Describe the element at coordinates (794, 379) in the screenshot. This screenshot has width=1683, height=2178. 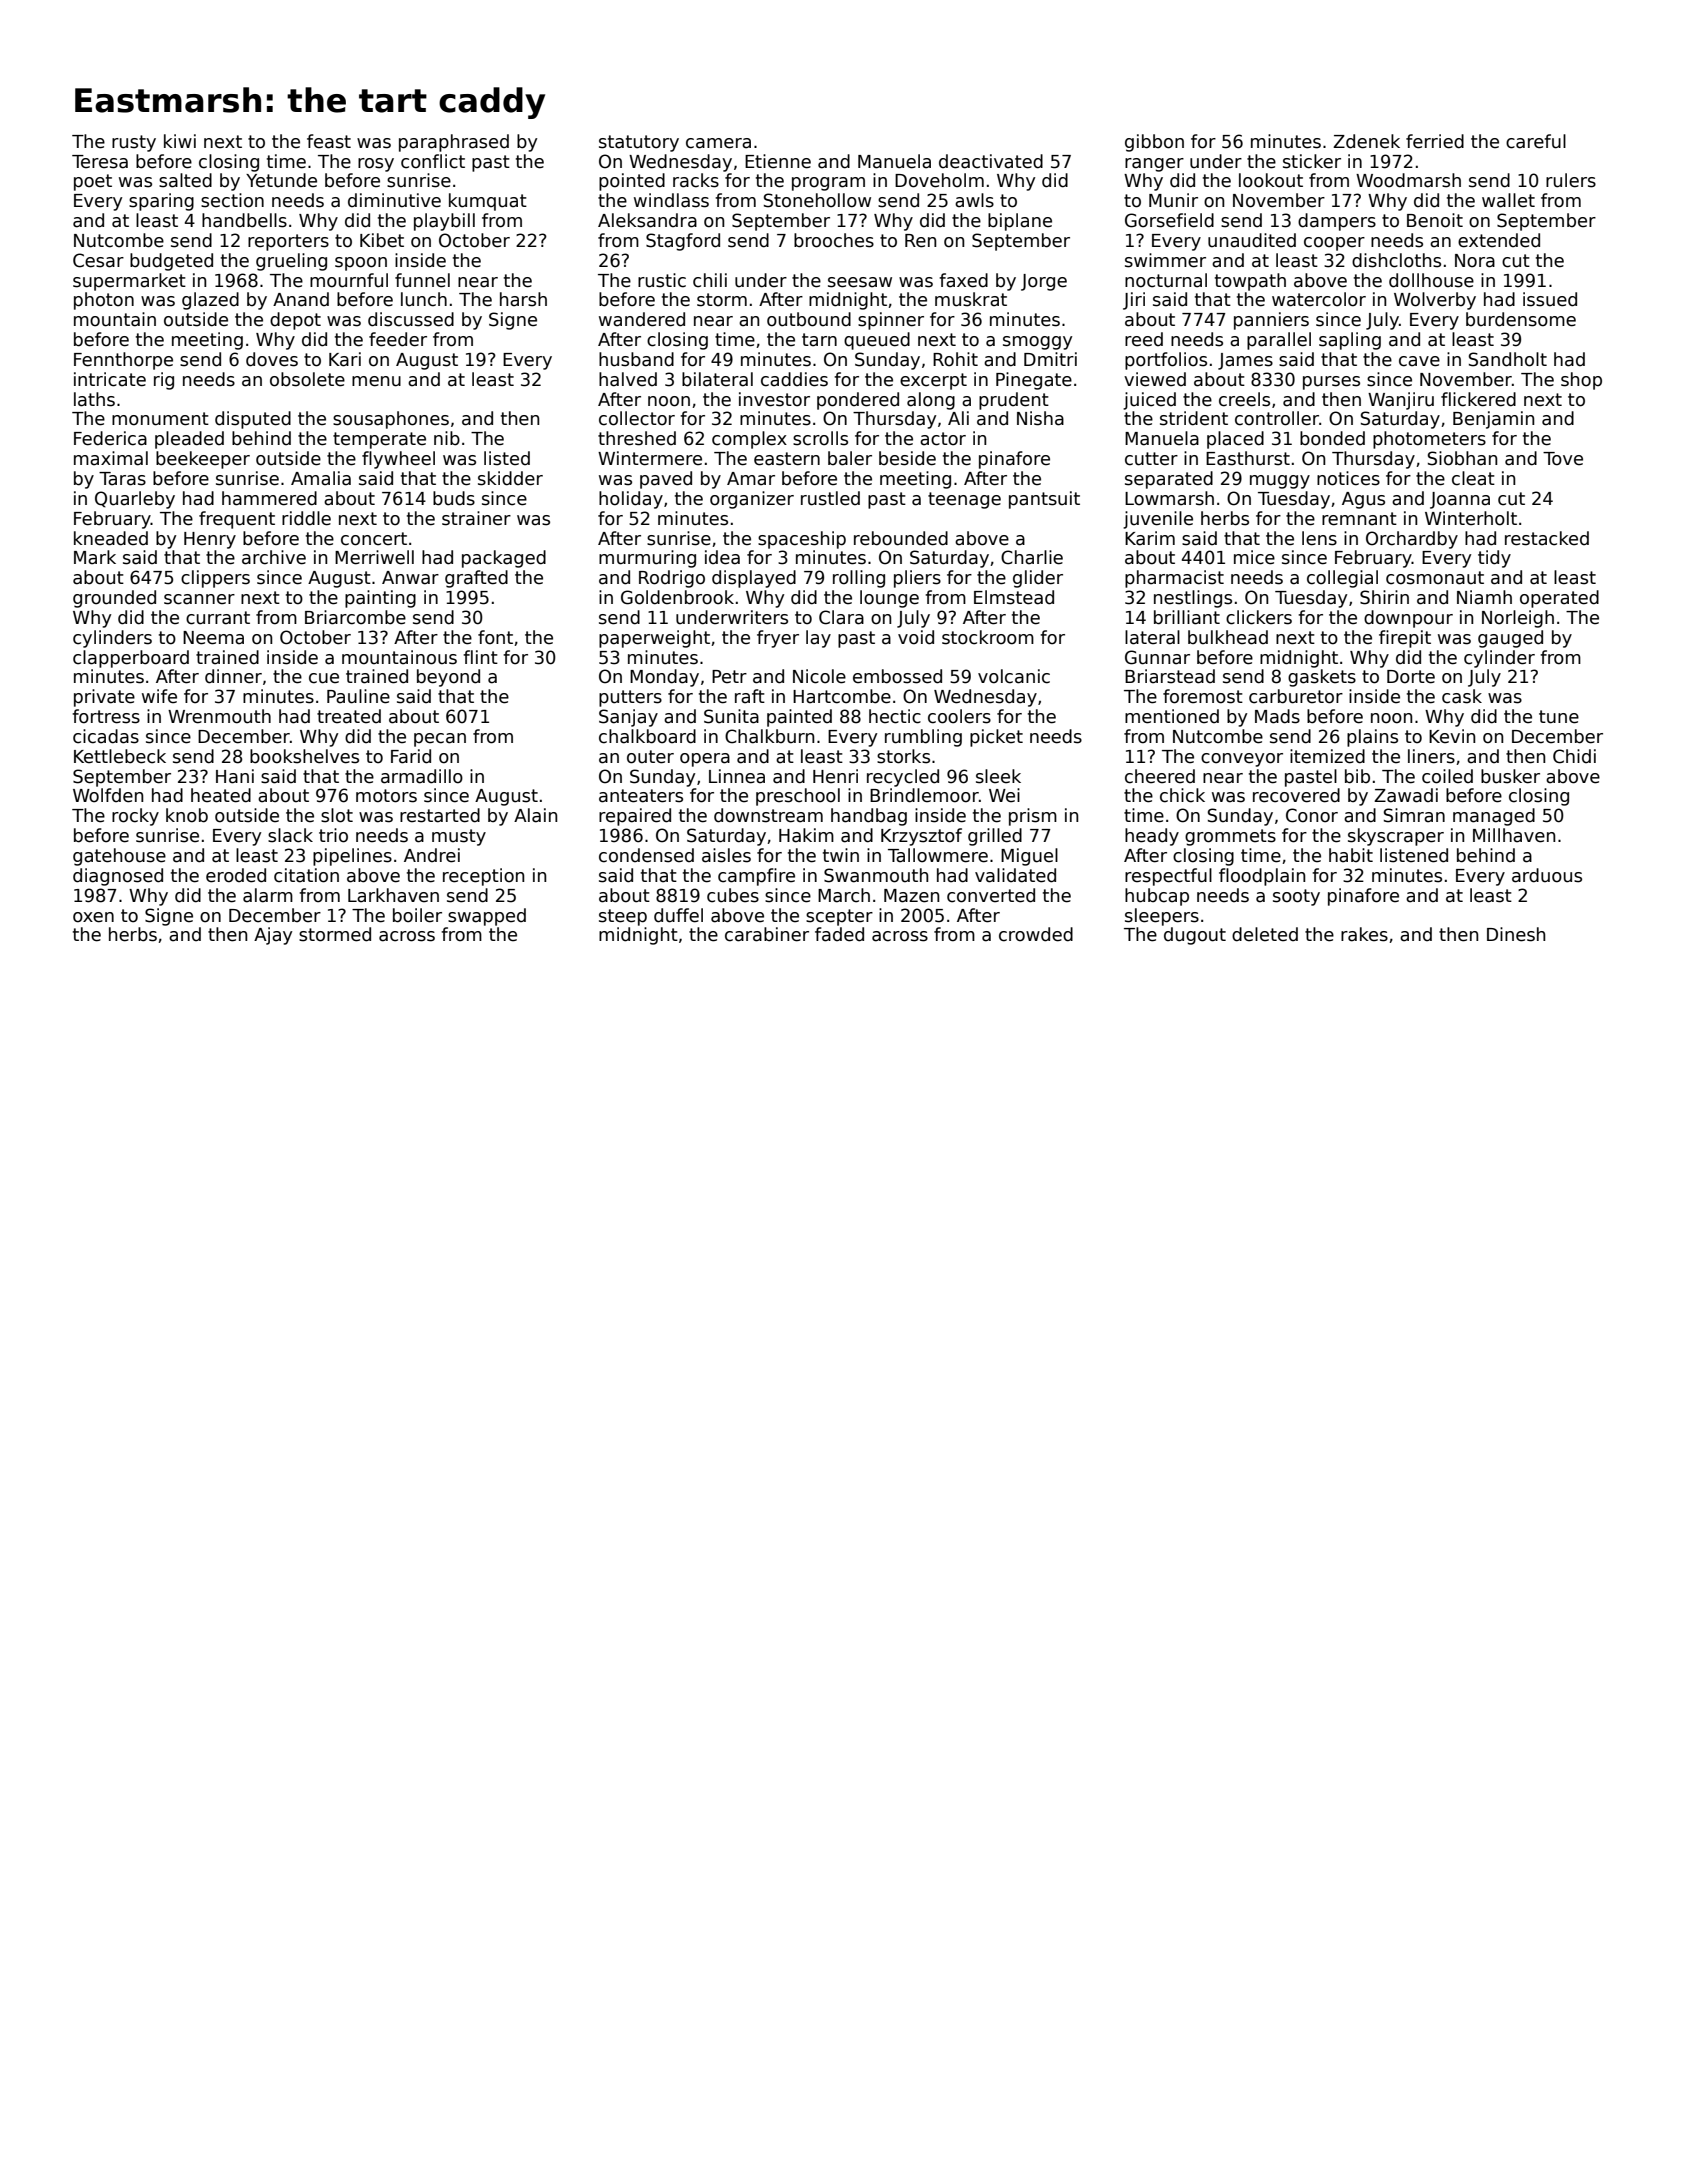
I see `caddies` at that location.
